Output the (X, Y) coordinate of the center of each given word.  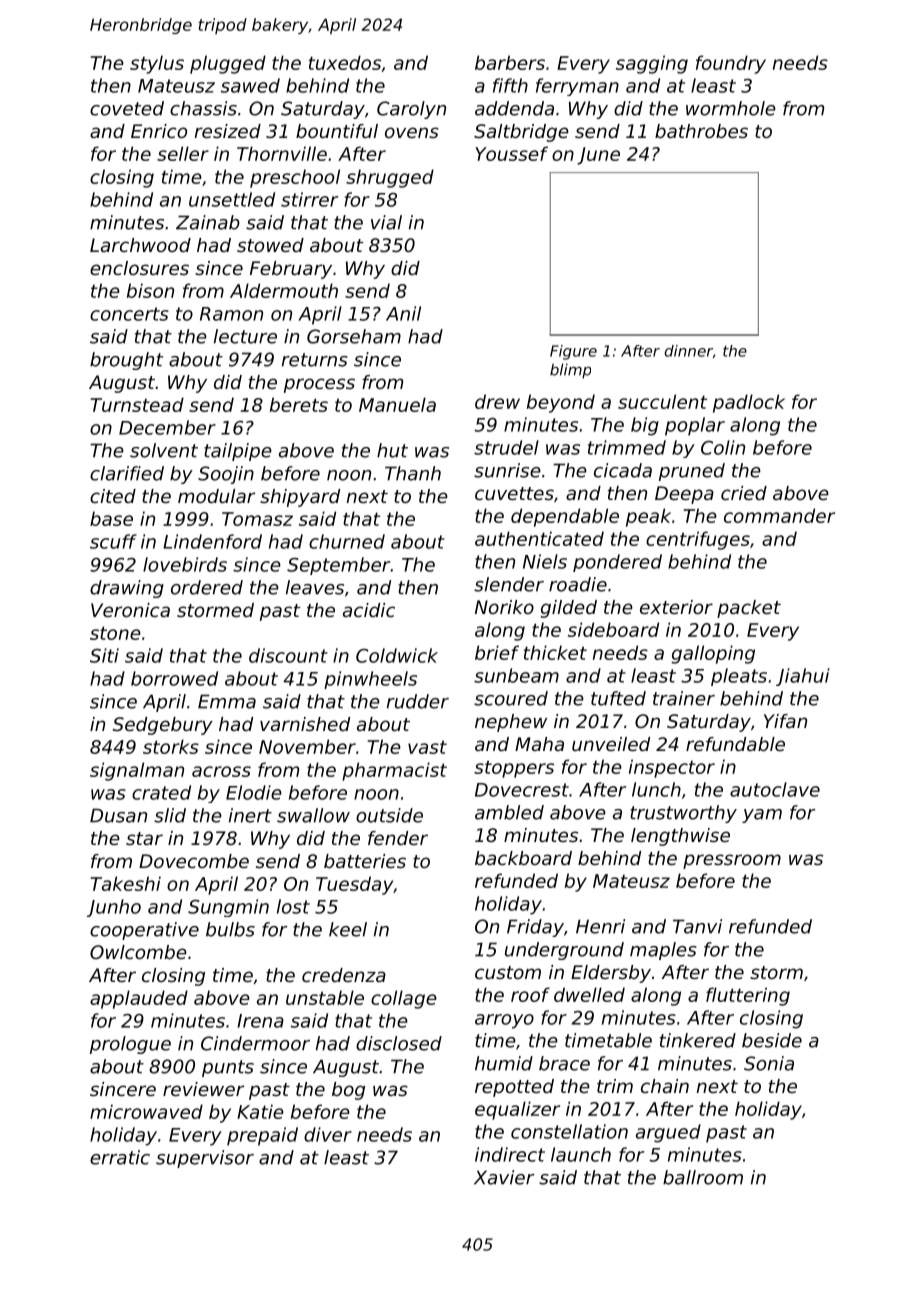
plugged (228, 64)
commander (779, 515)
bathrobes (701, 131)
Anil (403, 313)
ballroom (703, 1177)
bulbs (230, 929)
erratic (120, 1157)
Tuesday (355, 885)
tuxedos (345, 62)
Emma (227, 701)
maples (663, 951)
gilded (569, 609)
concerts (129, 314)
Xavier (504, 1177)
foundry (731, 64)
